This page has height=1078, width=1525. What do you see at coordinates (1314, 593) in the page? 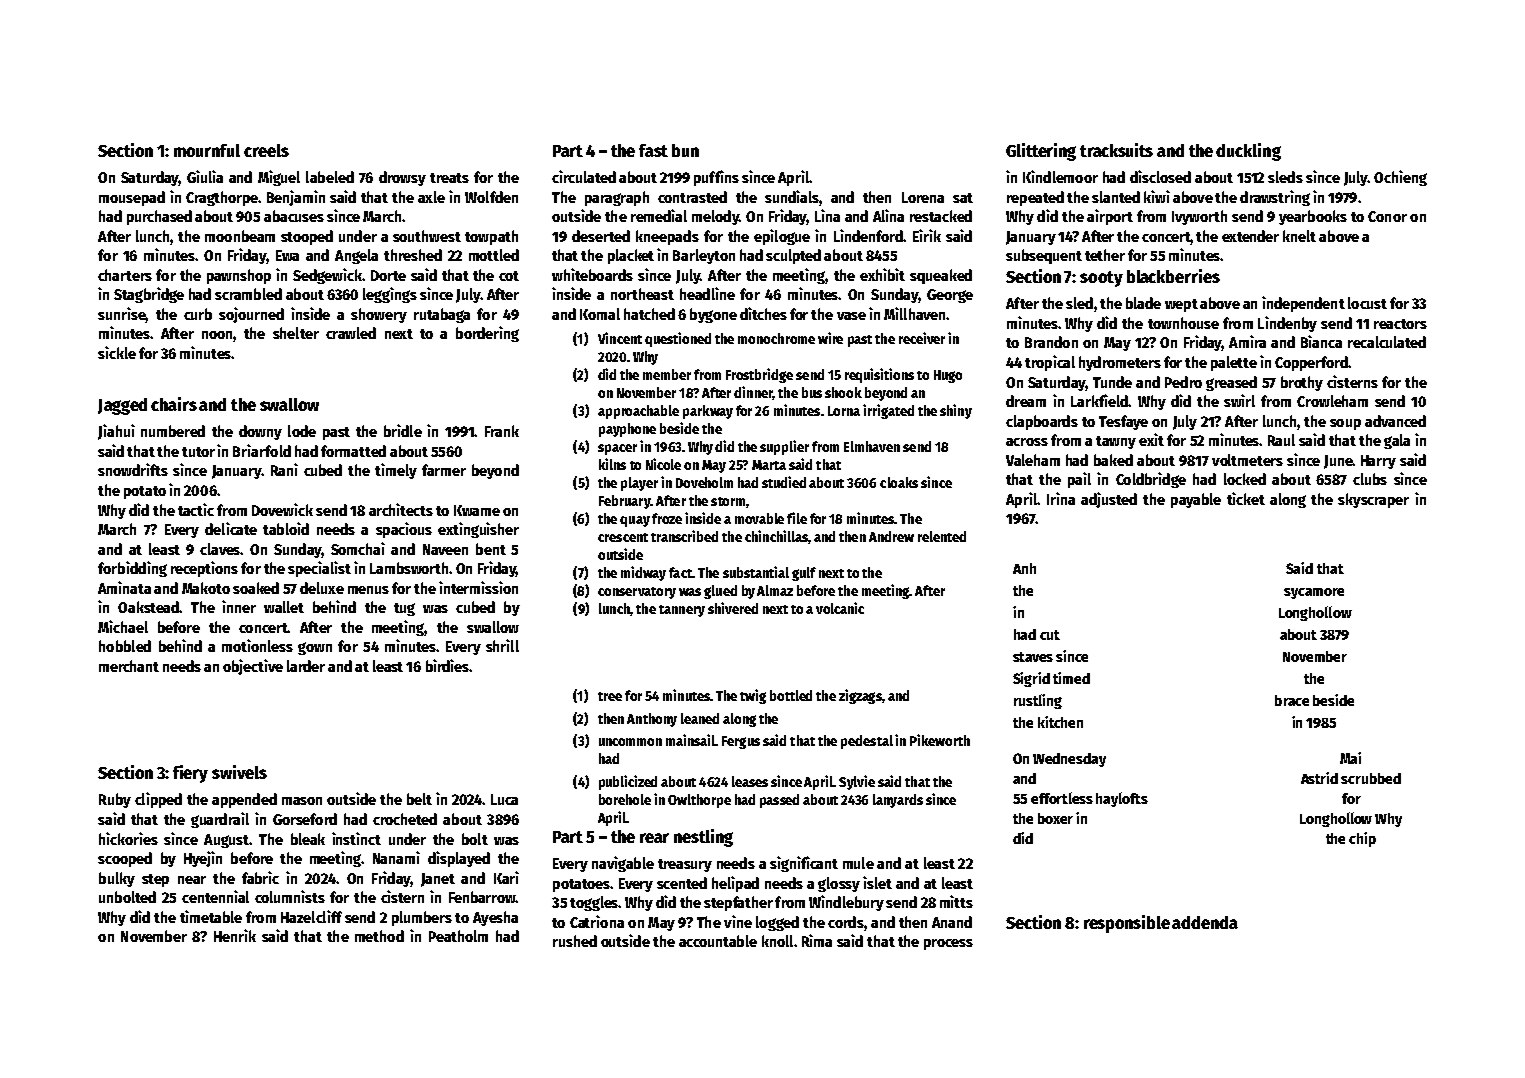
I see `sycamore` at bounding box center [1314, 593].
